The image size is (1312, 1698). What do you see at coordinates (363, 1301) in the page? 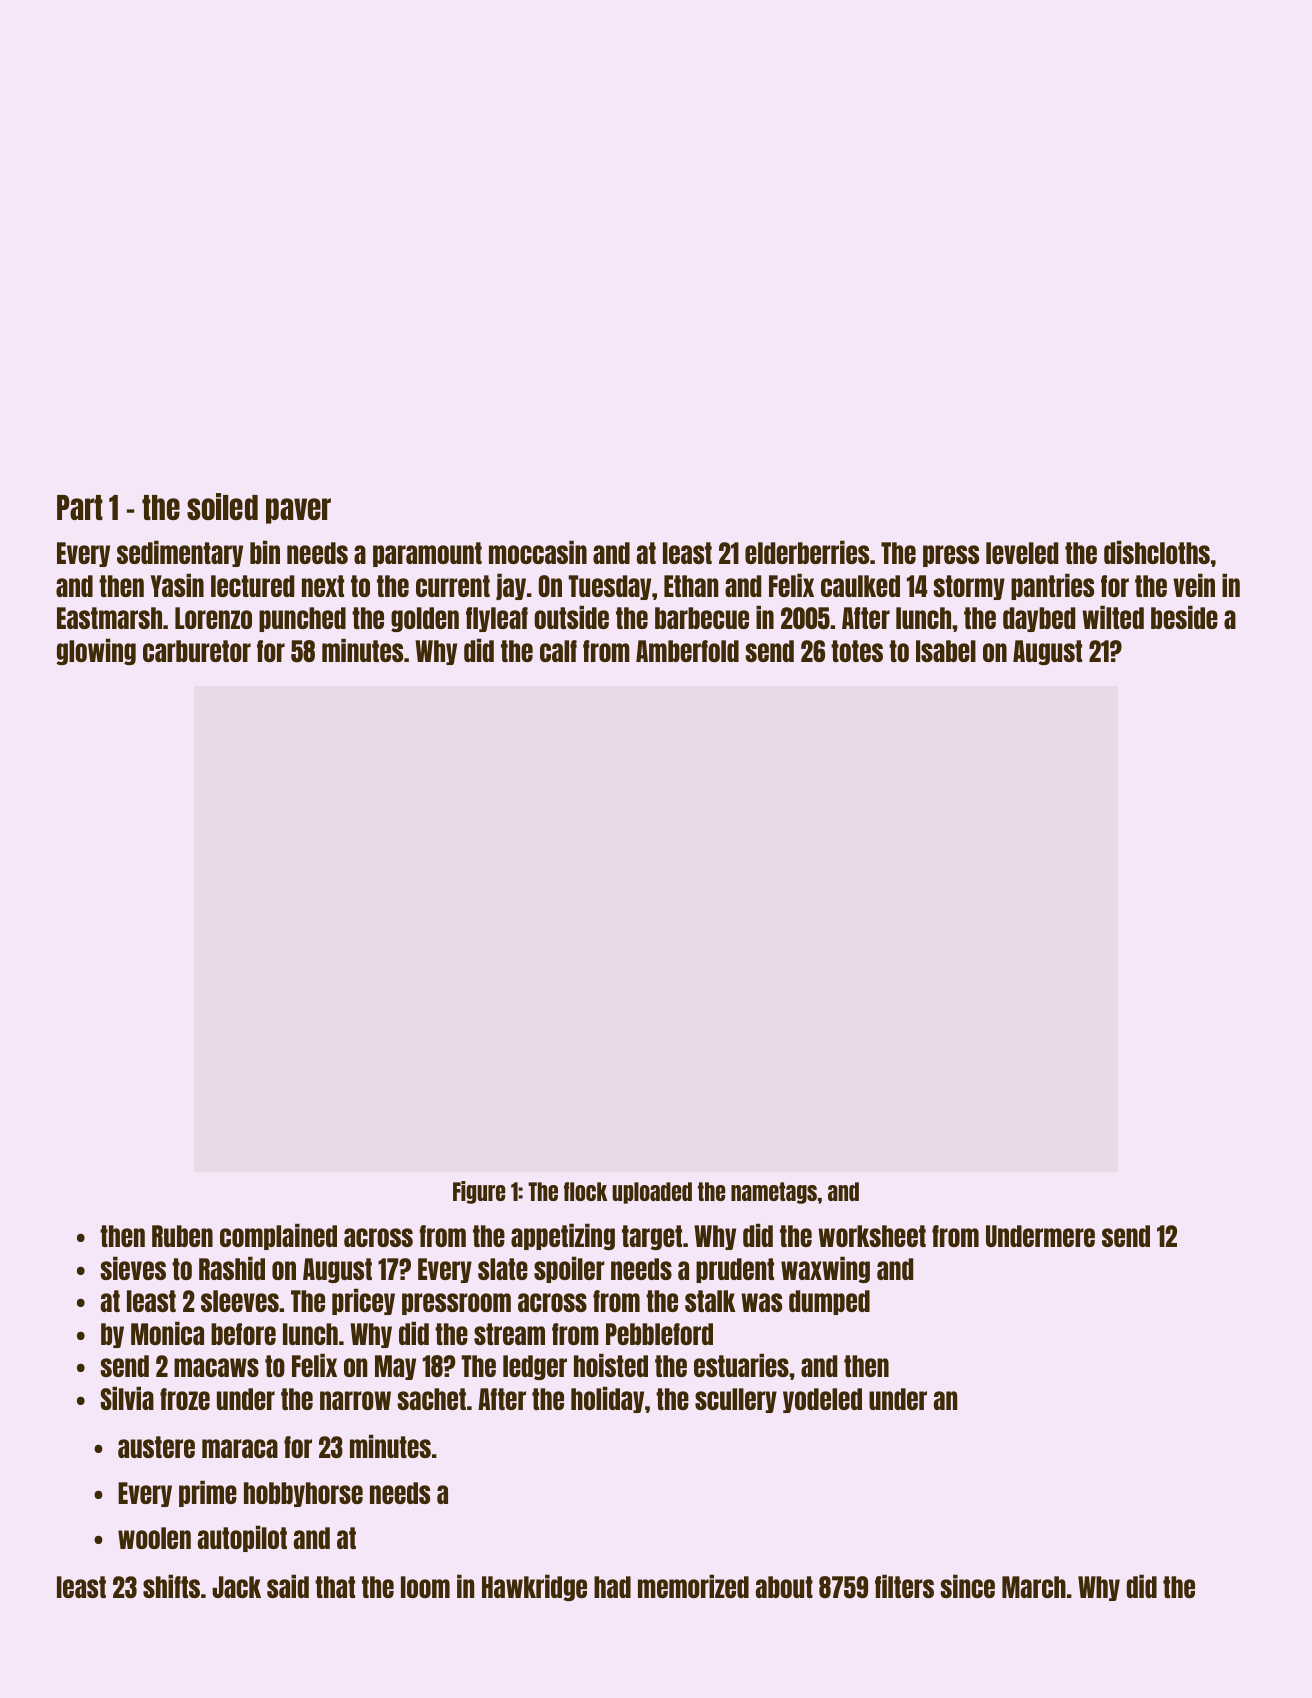
I see `pricey` at bounding box center [363, 1301].
